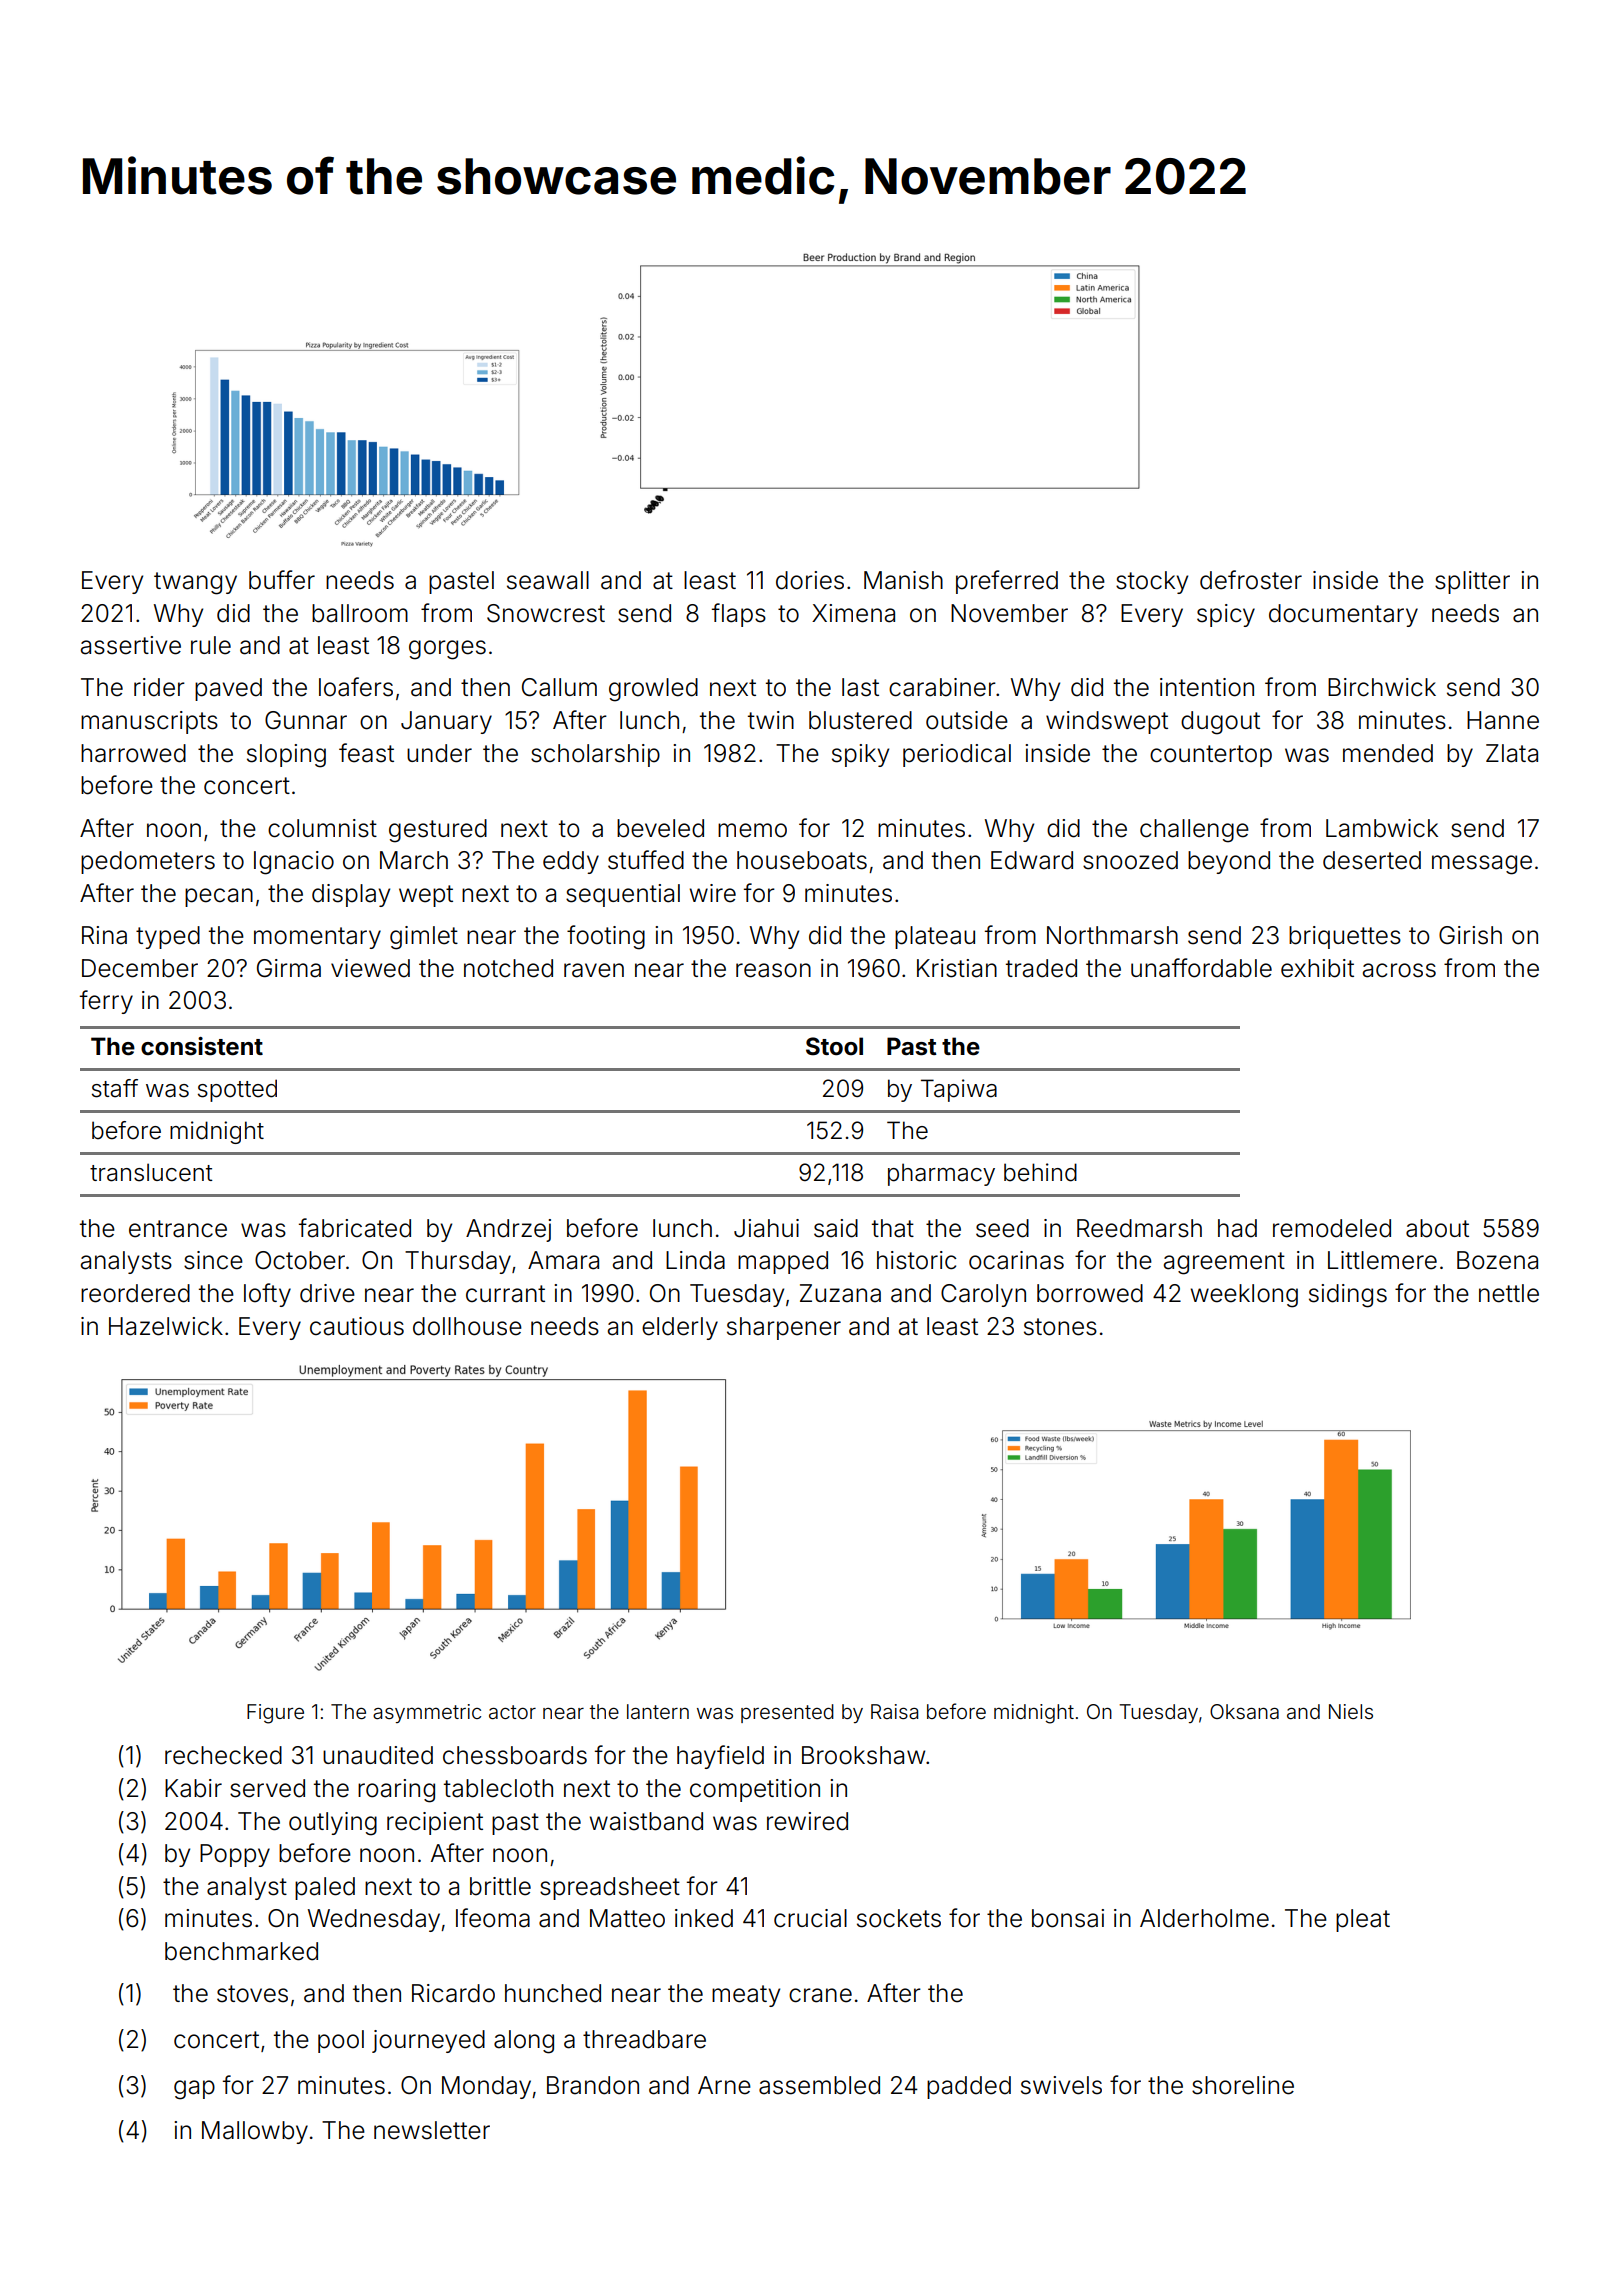 The height and width of the image is (2292, 1620). I want to click on exhibit, so click(1317, 968).
